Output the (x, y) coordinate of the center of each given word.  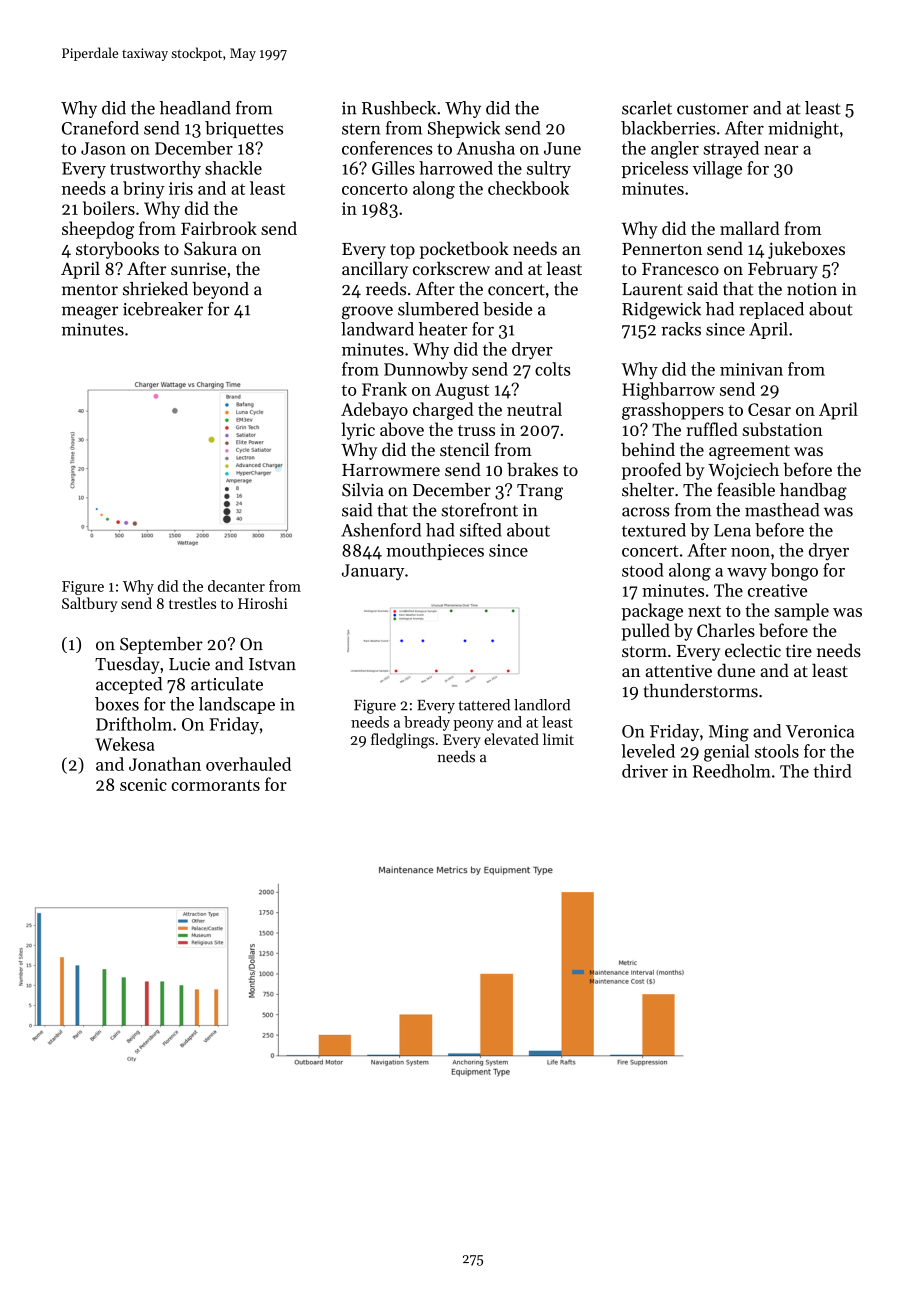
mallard (750, 228)
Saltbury (89, 604)
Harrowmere (391, 470)
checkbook (528, 188)
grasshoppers (673, 411)
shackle (233, 168)
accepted (129, 685)
